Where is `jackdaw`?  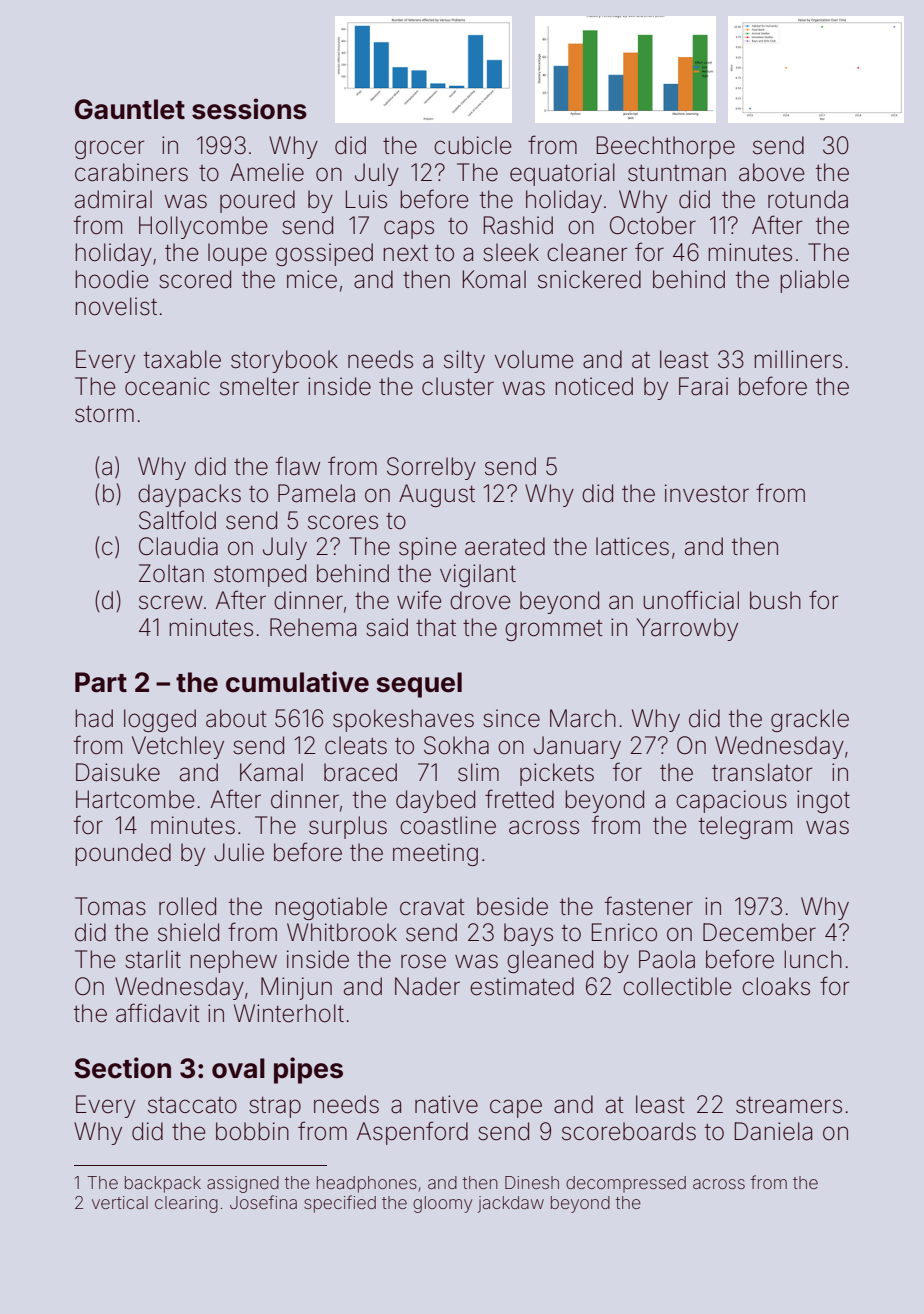
jackdaw is located at coordinates (511, 1204).
